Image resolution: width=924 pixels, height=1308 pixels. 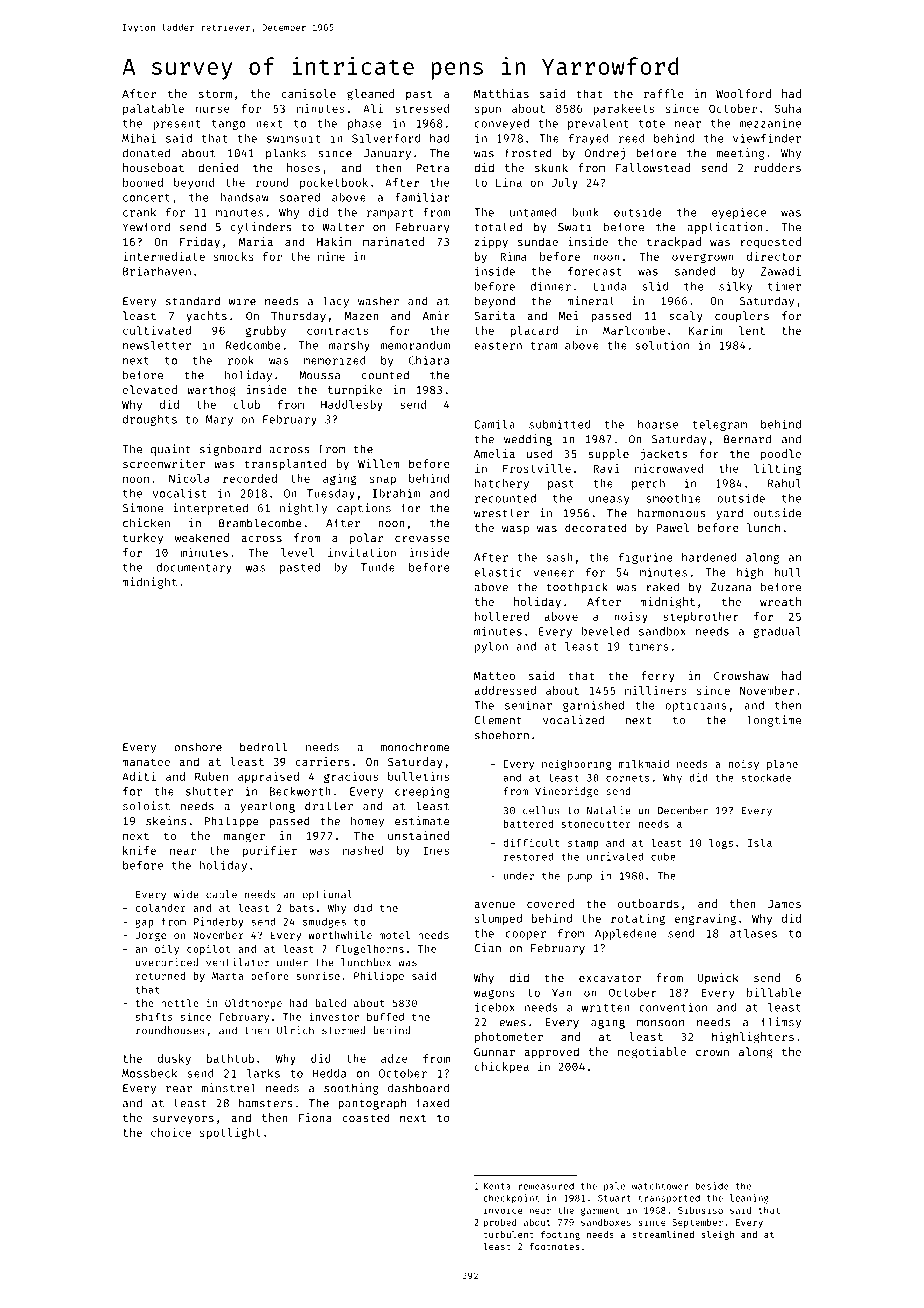 I want to click on sleigh, so click(x=717, y=1235).
